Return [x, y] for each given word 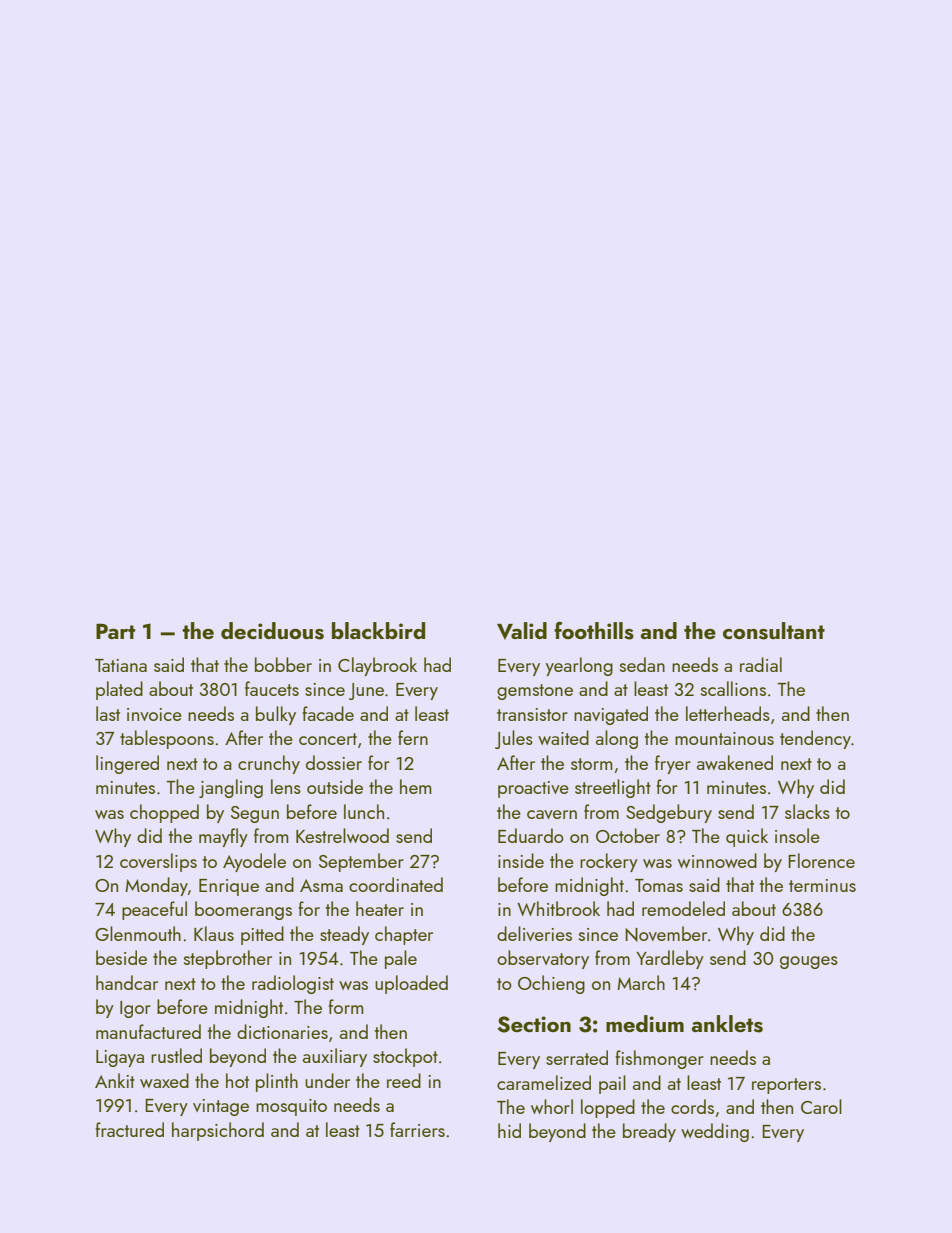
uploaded [411, 984]
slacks [807, 811]
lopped [608, 1108]
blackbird [378, 630]
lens [286, 786]
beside [121, 957]
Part [115, 631]
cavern [552, 814]
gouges [809, 962]
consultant [774, 631]
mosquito [291, 1107]
